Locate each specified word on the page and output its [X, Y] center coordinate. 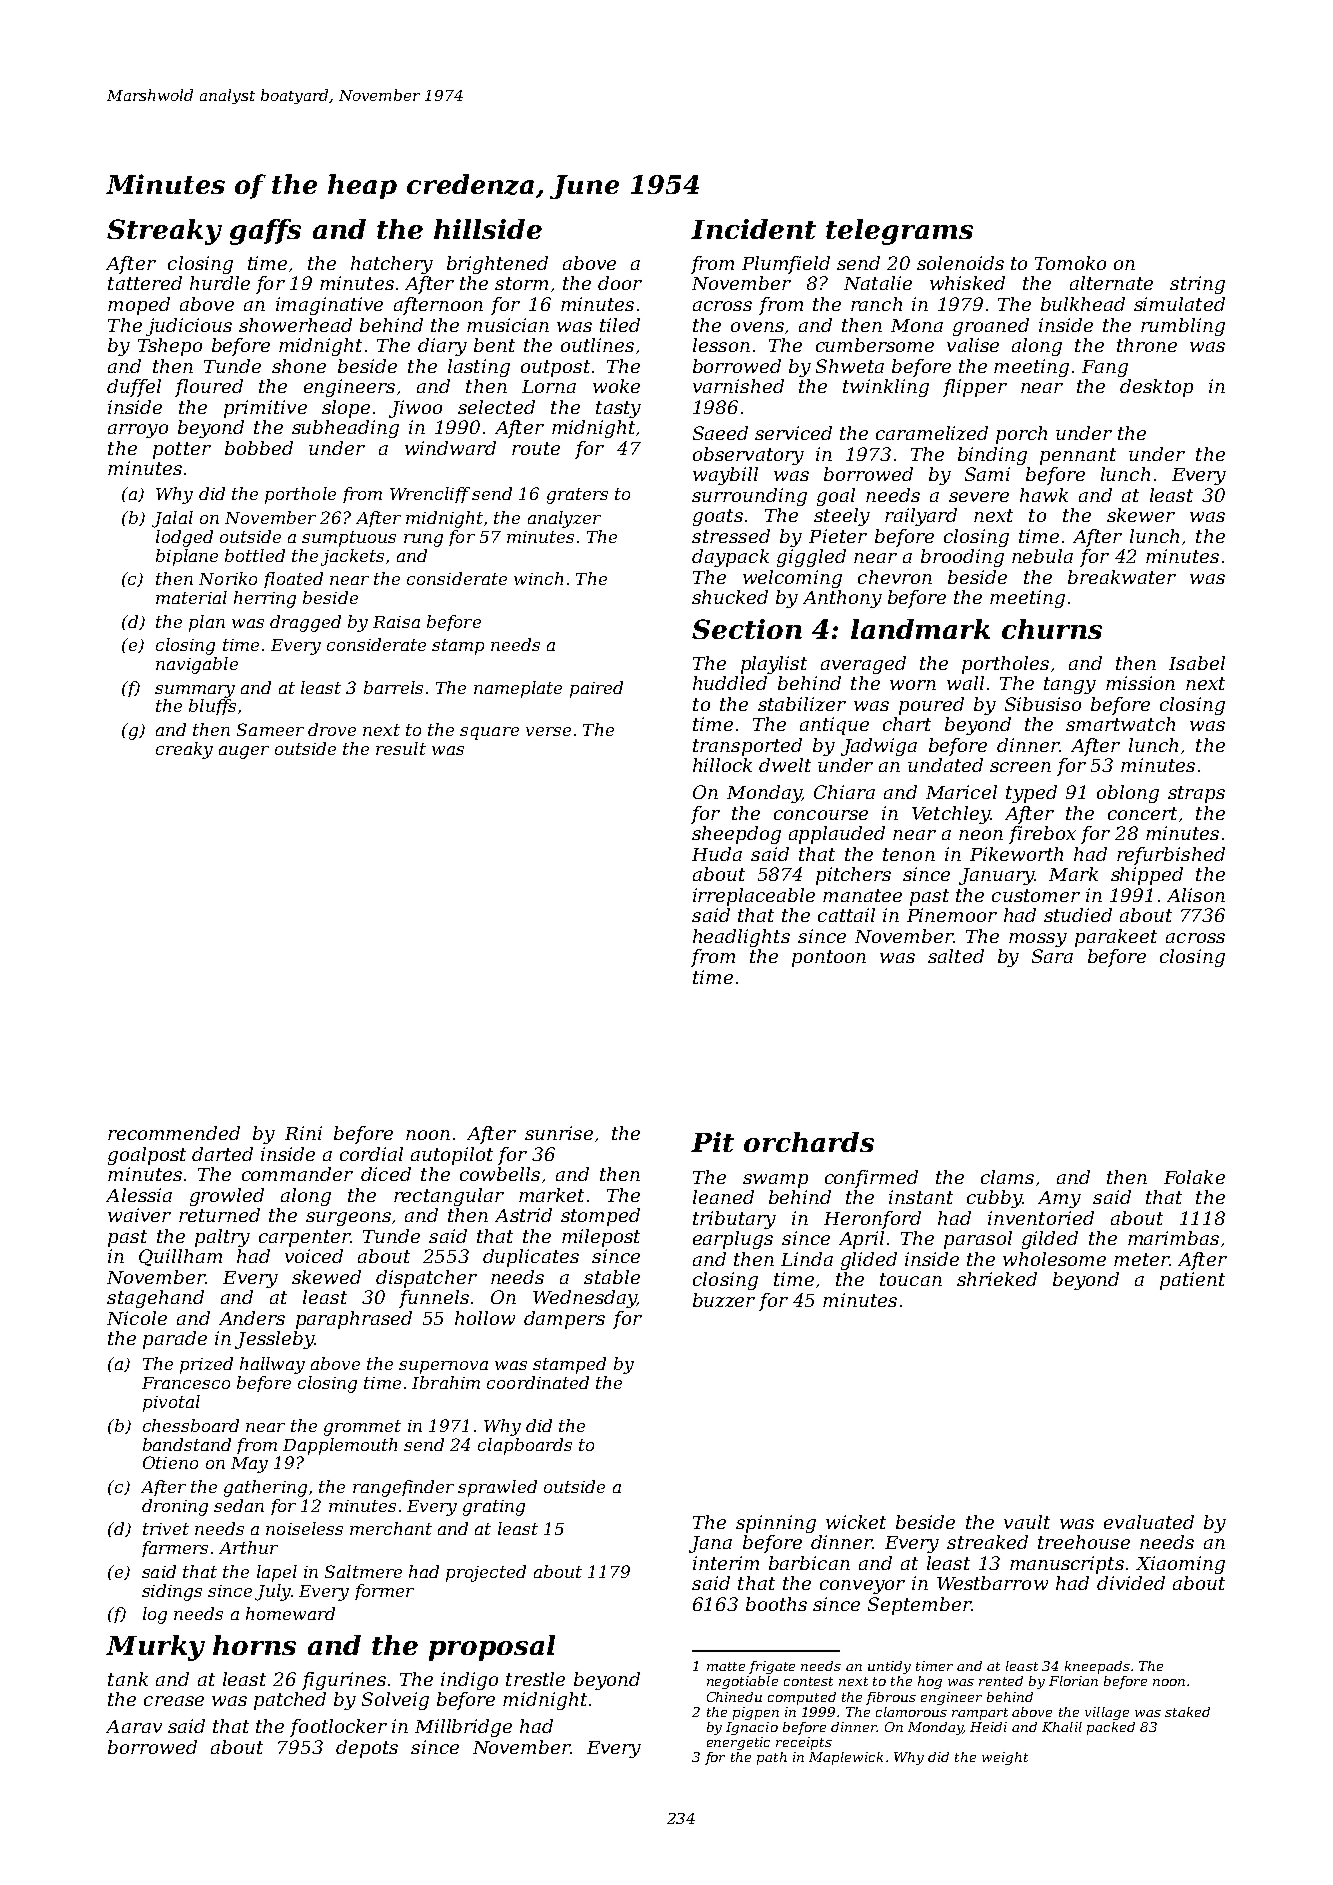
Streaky [164, 232]
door [620, 283]
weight [1005, 1758]
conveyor [862, 1587]
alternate [1111, 283]
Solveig [395, 1701]
